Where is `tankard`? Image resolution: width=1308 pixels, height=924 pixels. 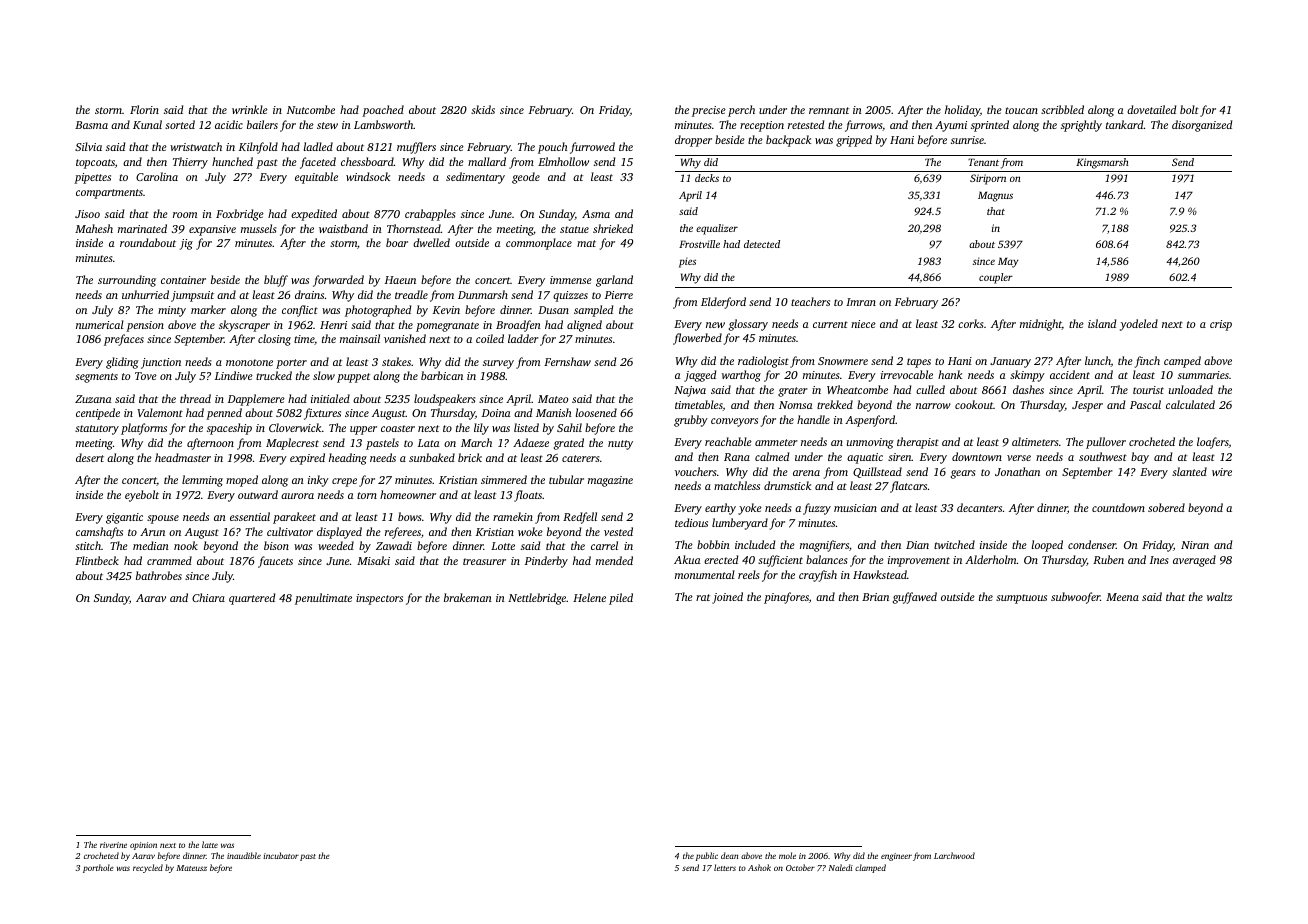
tankard is located at coordinates (1125, 124).
